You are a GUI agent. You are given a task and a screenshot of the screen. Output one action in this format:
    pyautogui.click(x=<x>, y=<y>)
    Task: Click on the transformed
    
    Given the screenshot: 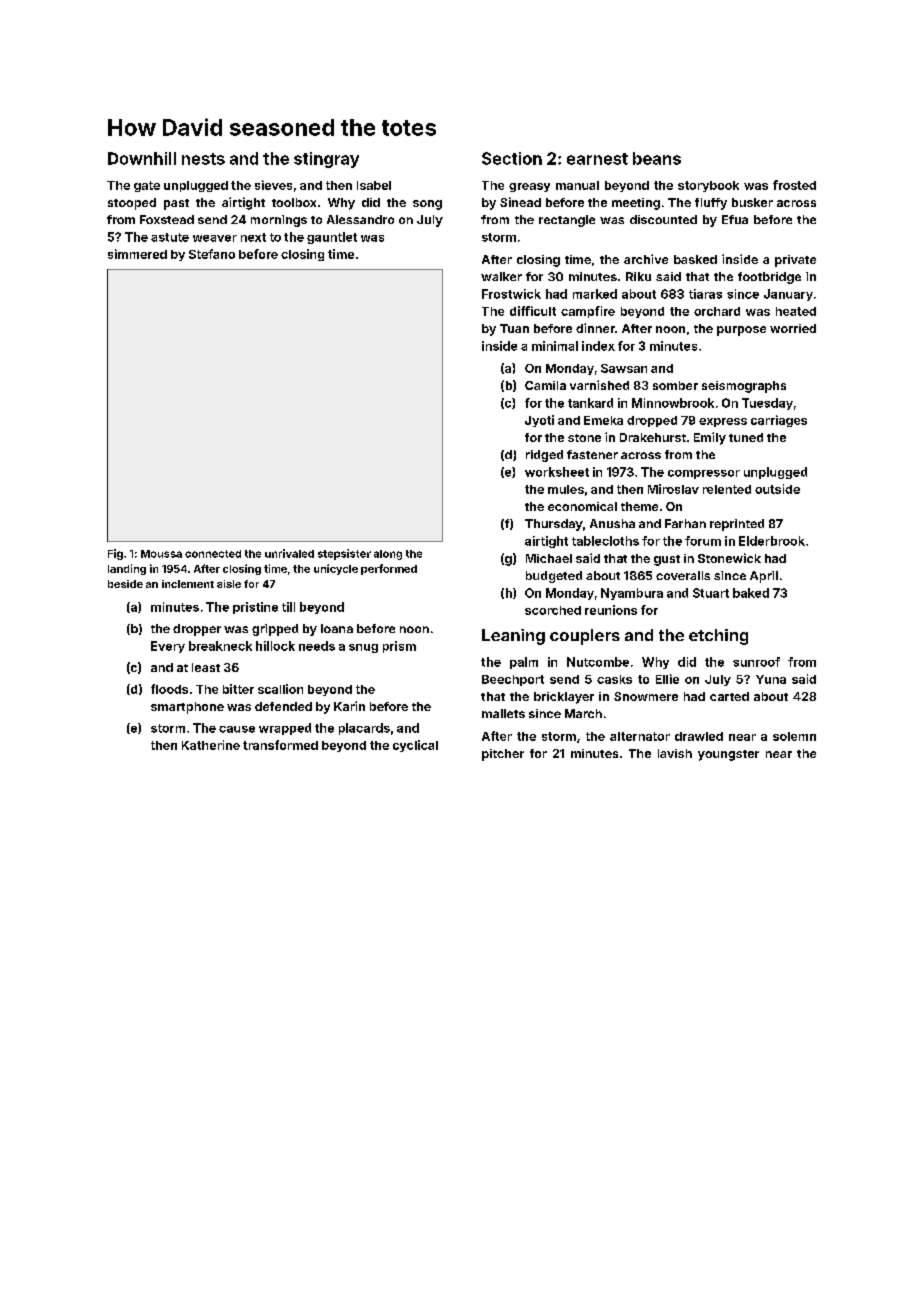 What is the action you would take?
    pyautogui.click(x=280, y=745)
